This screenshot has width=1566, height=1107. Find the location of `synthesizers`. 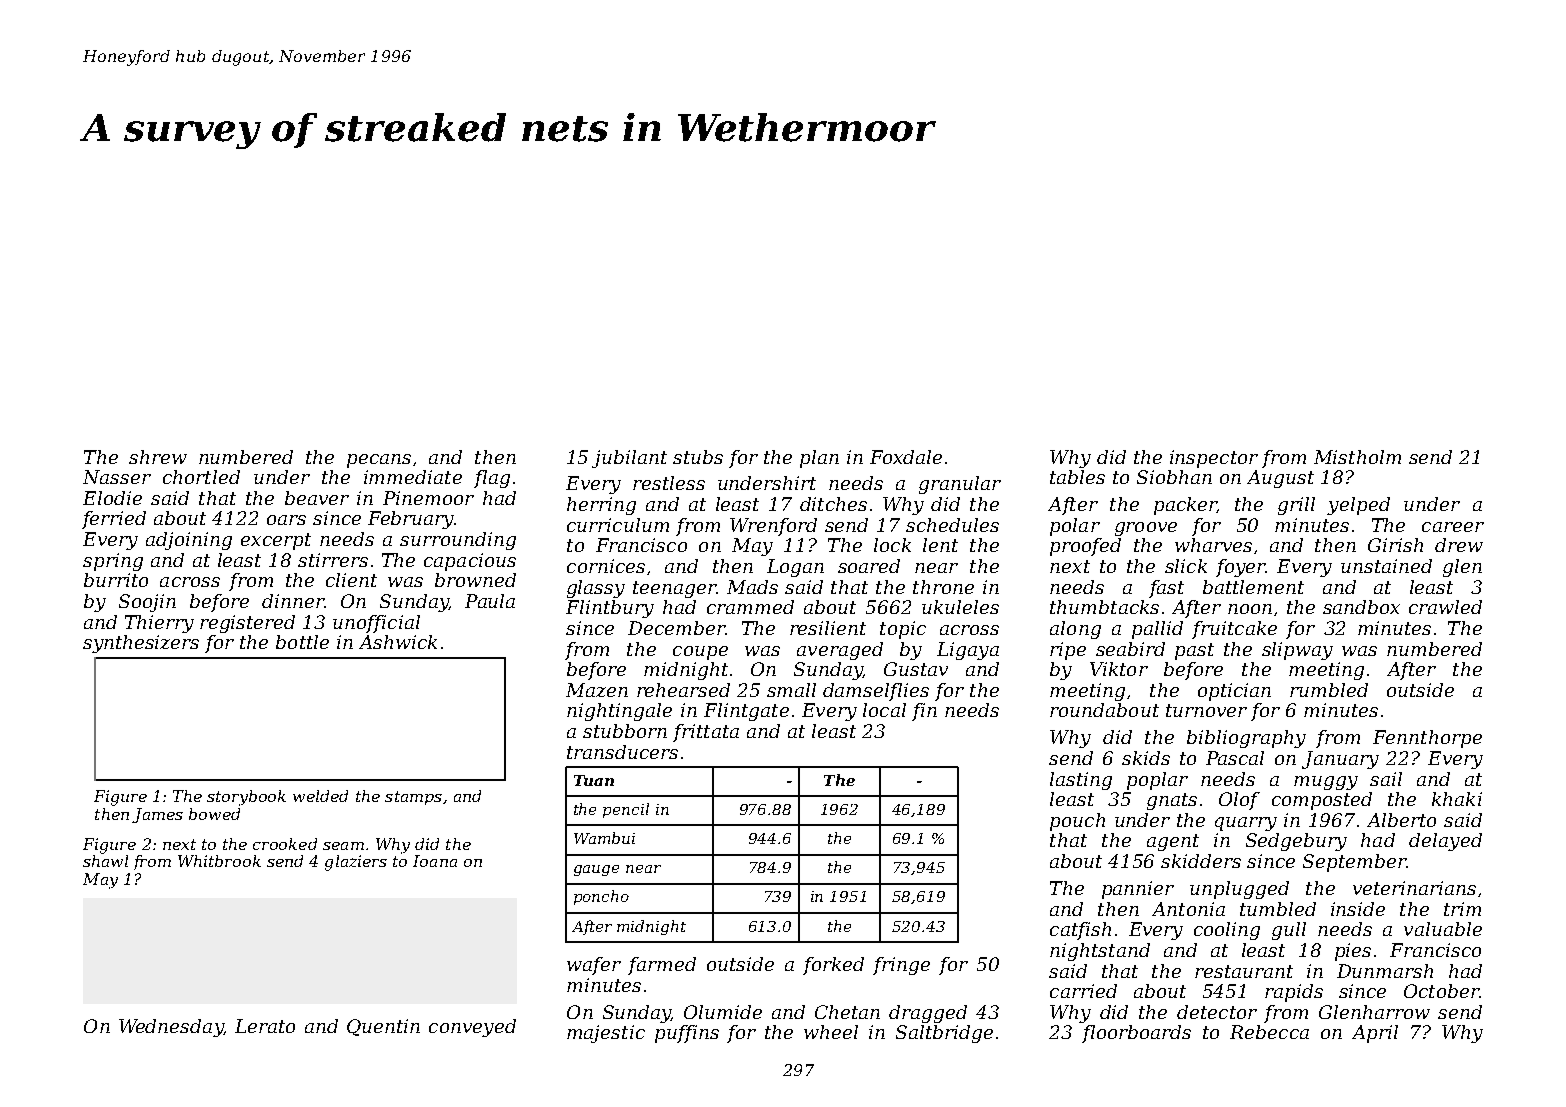

synthesizers is located at coordinates (141, 644).
